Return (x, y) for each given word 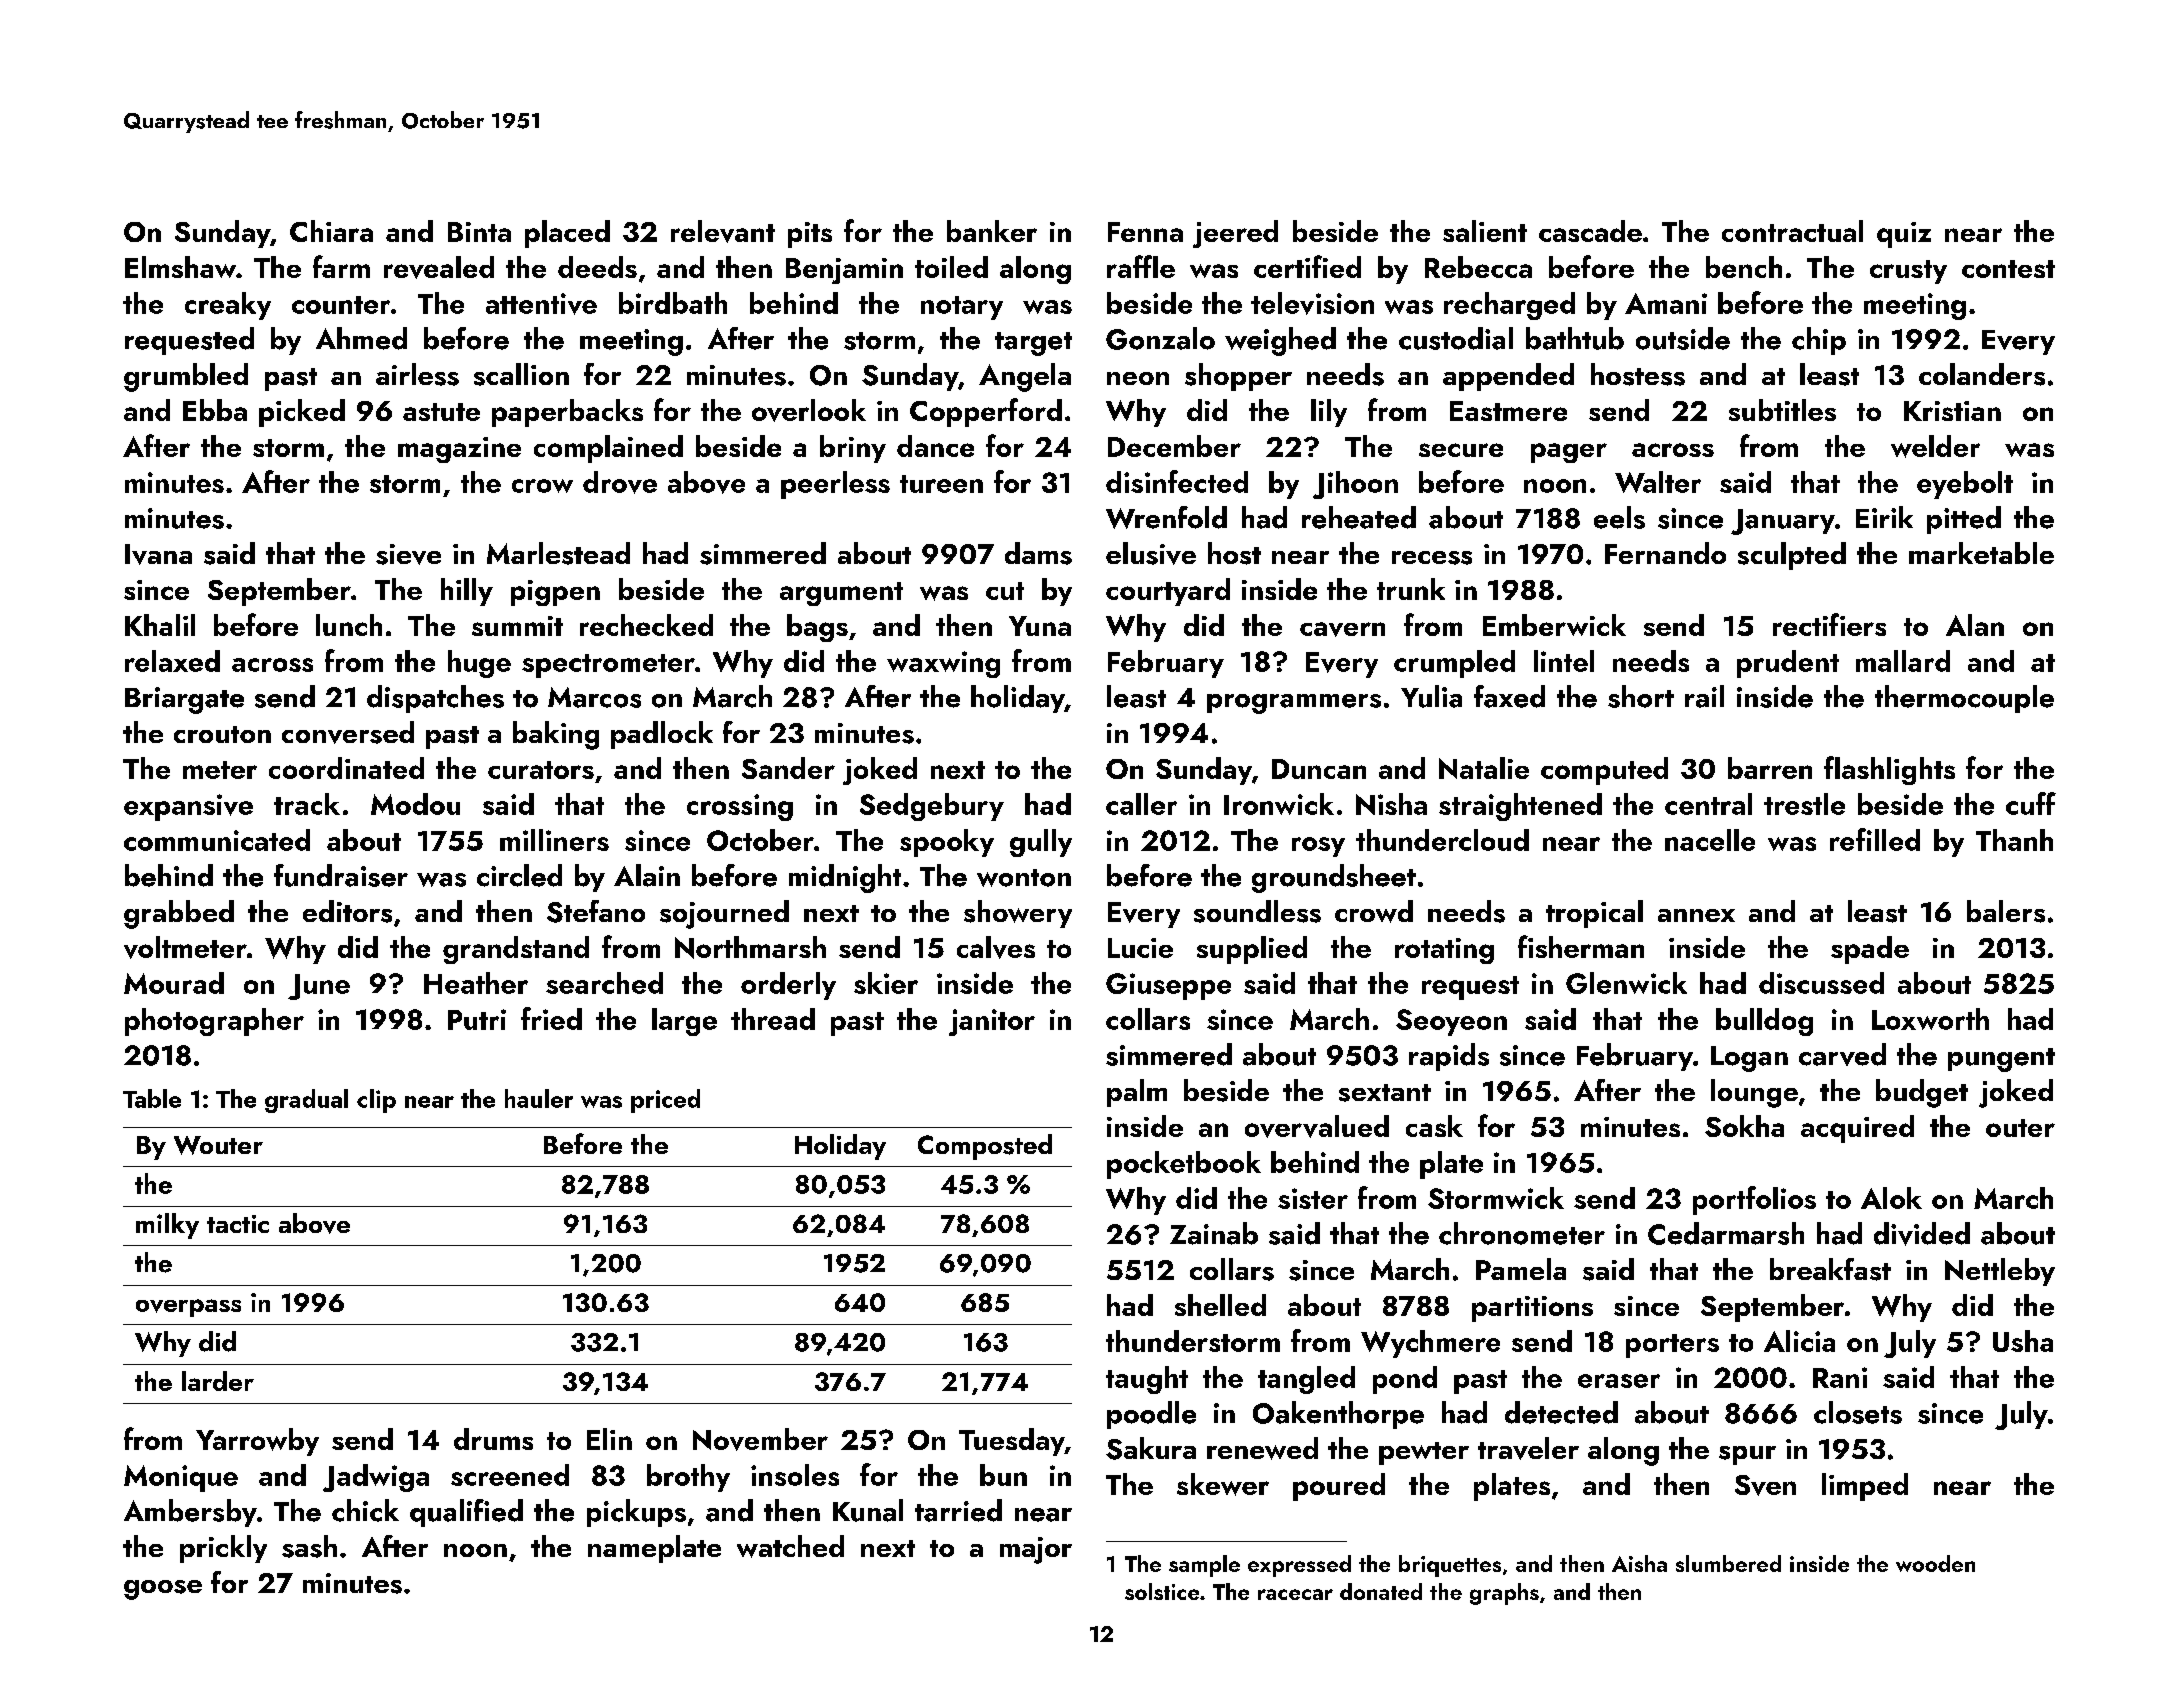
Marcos (594, 697)
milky (167, 1226)
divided (1922, 1234)
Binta (479, 232)
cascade (1590, 231)
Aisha (1639, 1563)
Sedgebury (932, 807)
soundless (1257, 911)
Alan (1975, 625)
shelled (1220, 1305)
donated (1381, 1591)
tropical (1594, 914)
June (319, 987)
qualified (466, 1513)
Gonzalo (1160, 338)
